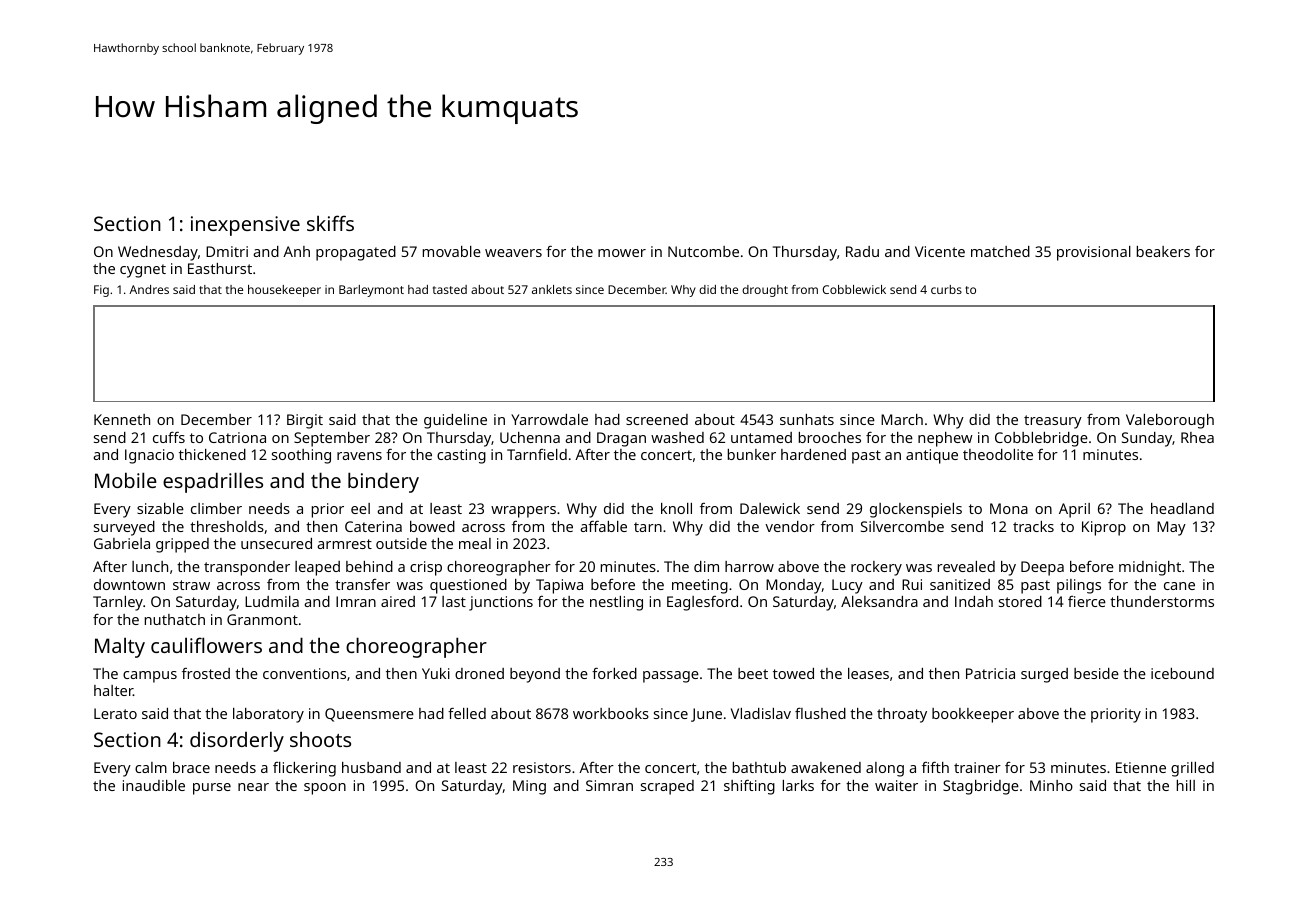 The width and height of the screenshot is (1308, 924). What do you see at coordinates (212, 789) in the screenshot?
I see `purse` at bounding box center [212, 789].
